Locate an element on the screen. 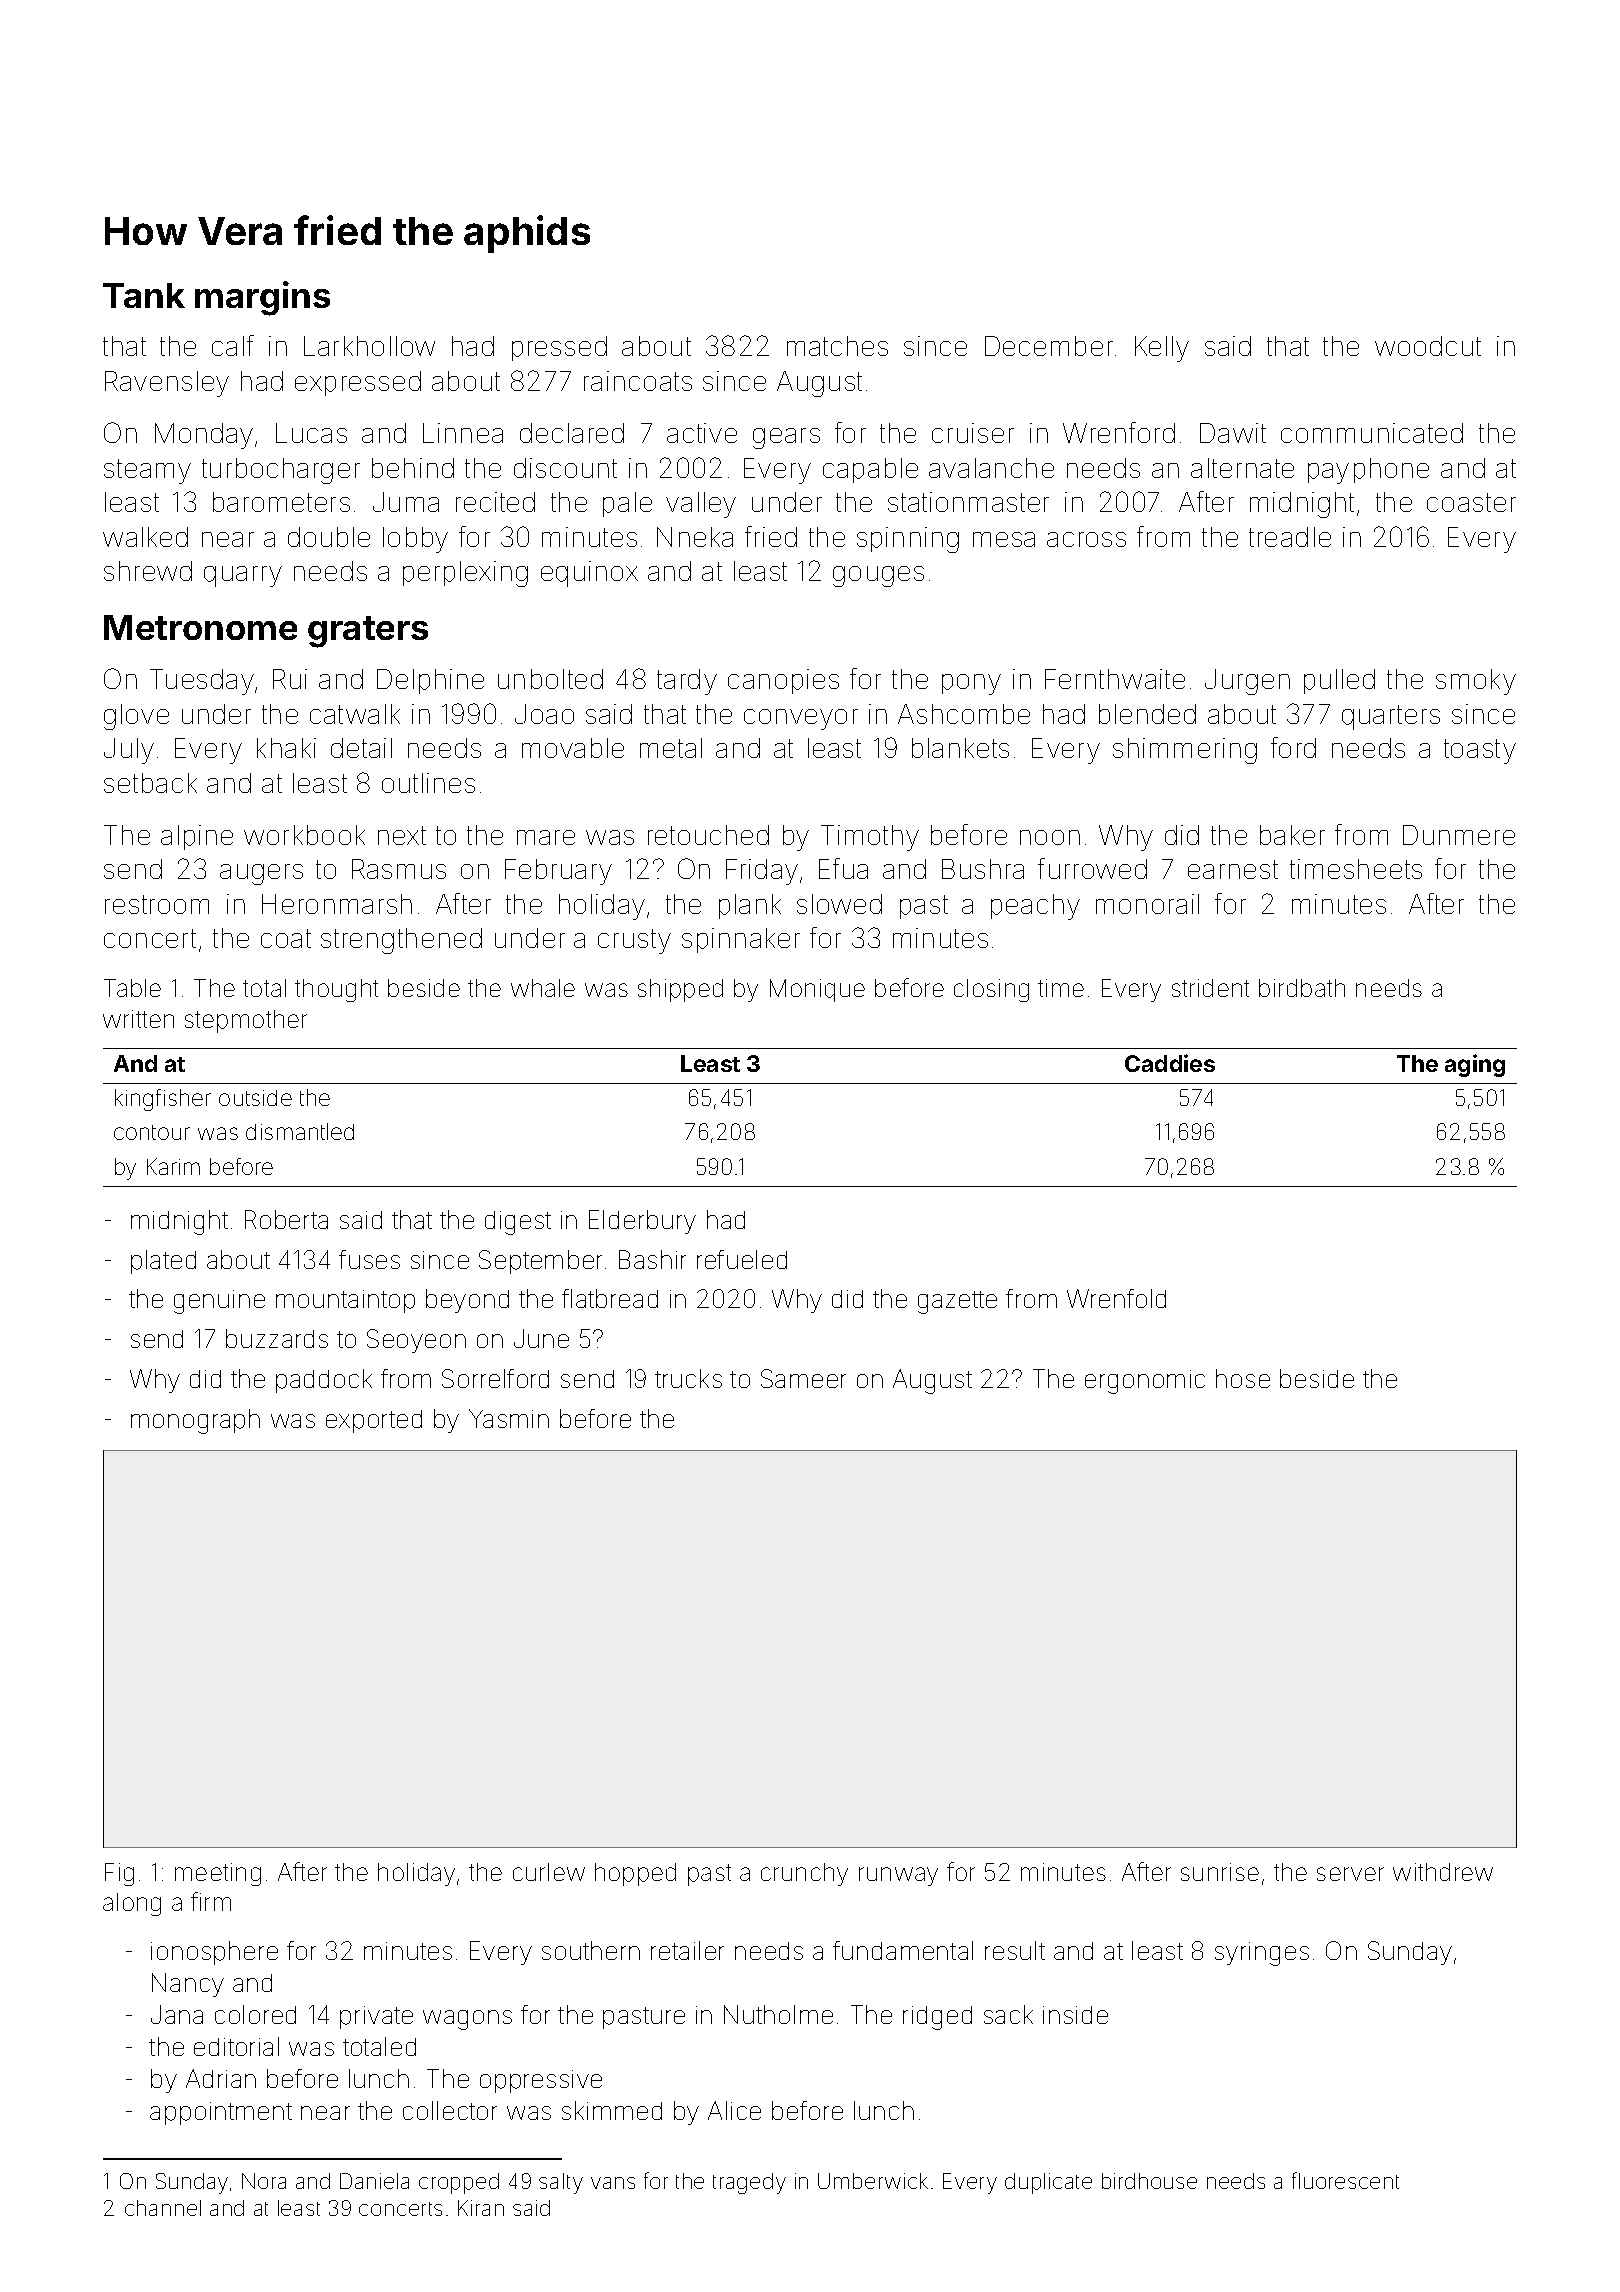 This screenshot has height=2292, width=1620. exported is located at coordinates (374, 1421).
